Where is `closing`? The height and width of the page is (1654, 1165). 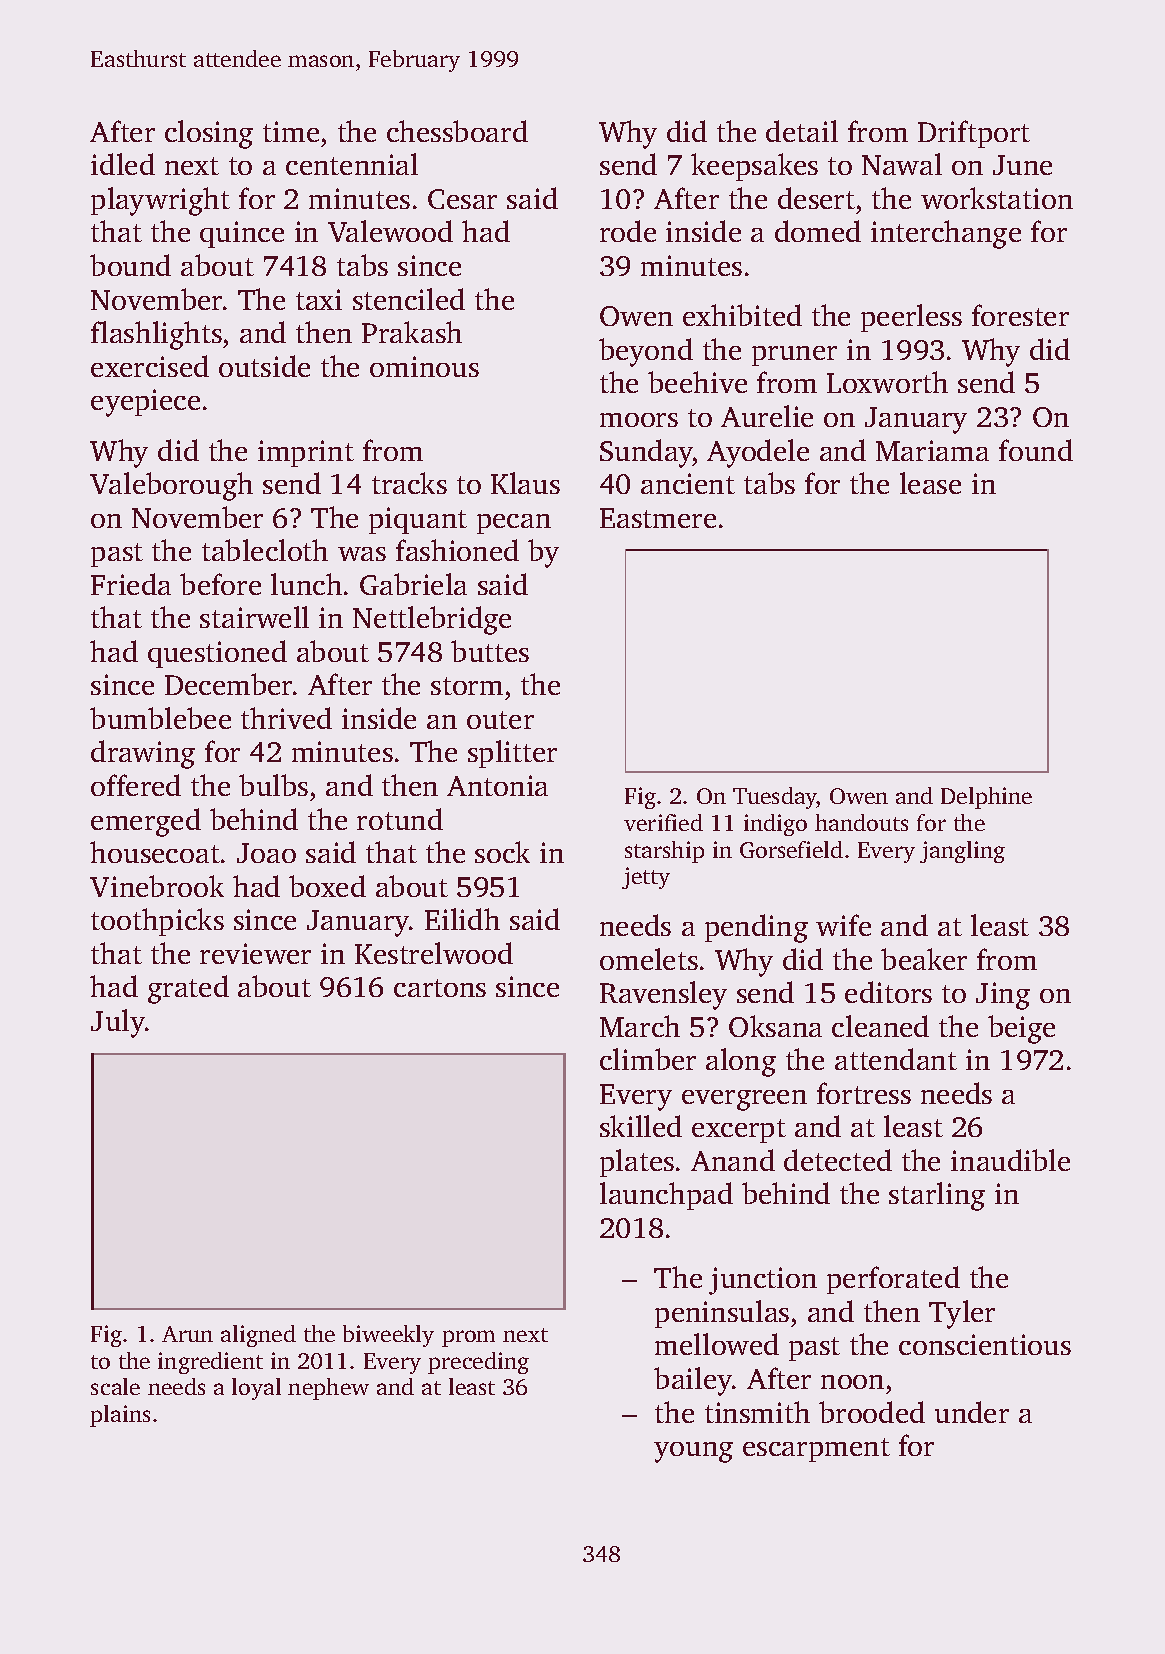 closing is located at coordinates (209, 134).
